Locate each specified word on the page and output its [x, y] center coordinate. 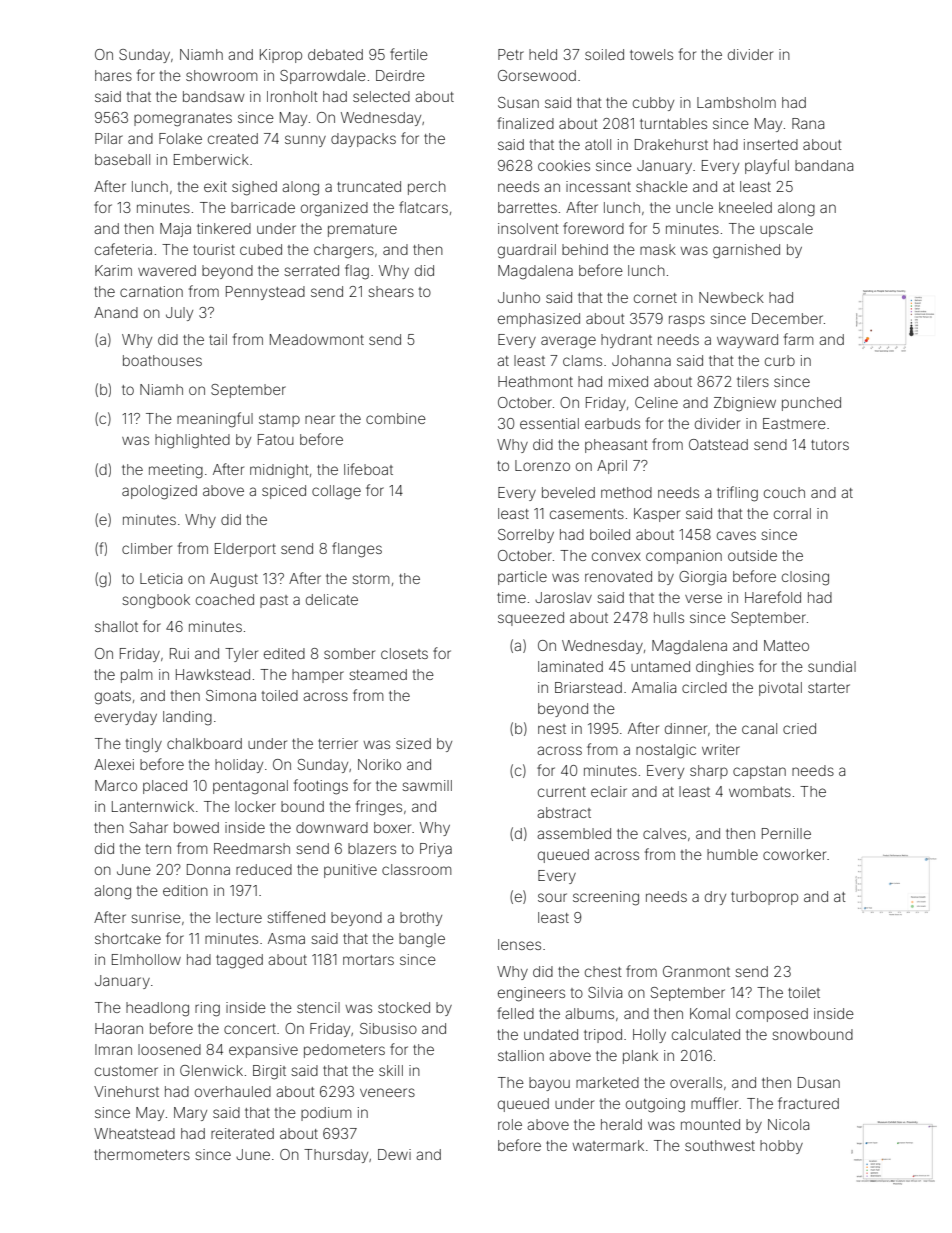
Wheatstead [134, 1133]
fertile [409, 54]
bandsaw [213, 96]
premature [362, 230]
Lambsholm [736, 102]
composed [772, 1015]
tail [218, 339]
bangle [422, 940]
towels [651, 54]
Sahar [149, 827]
